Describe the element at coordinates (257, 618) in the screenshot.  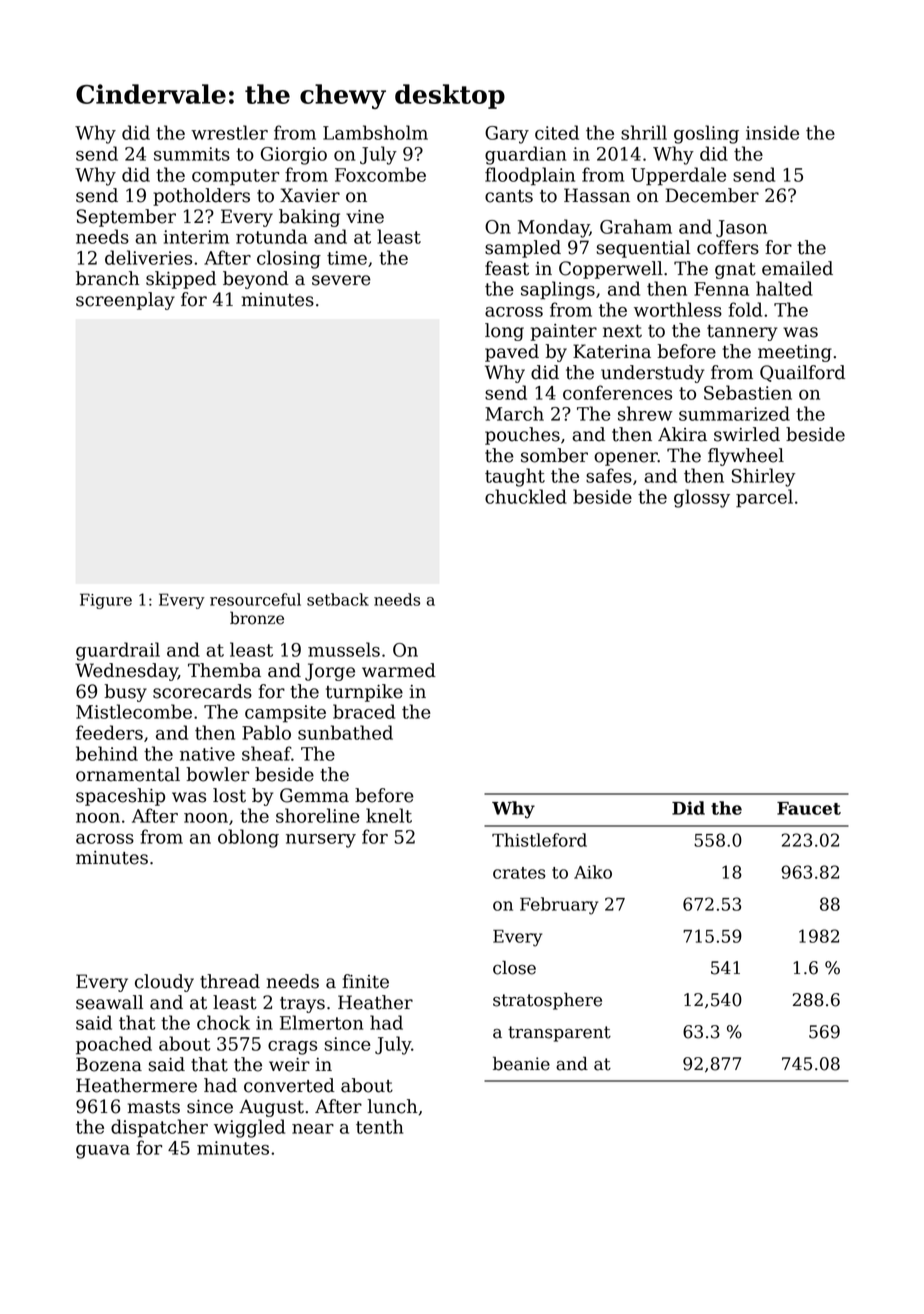
I see `bronze` at that location.
